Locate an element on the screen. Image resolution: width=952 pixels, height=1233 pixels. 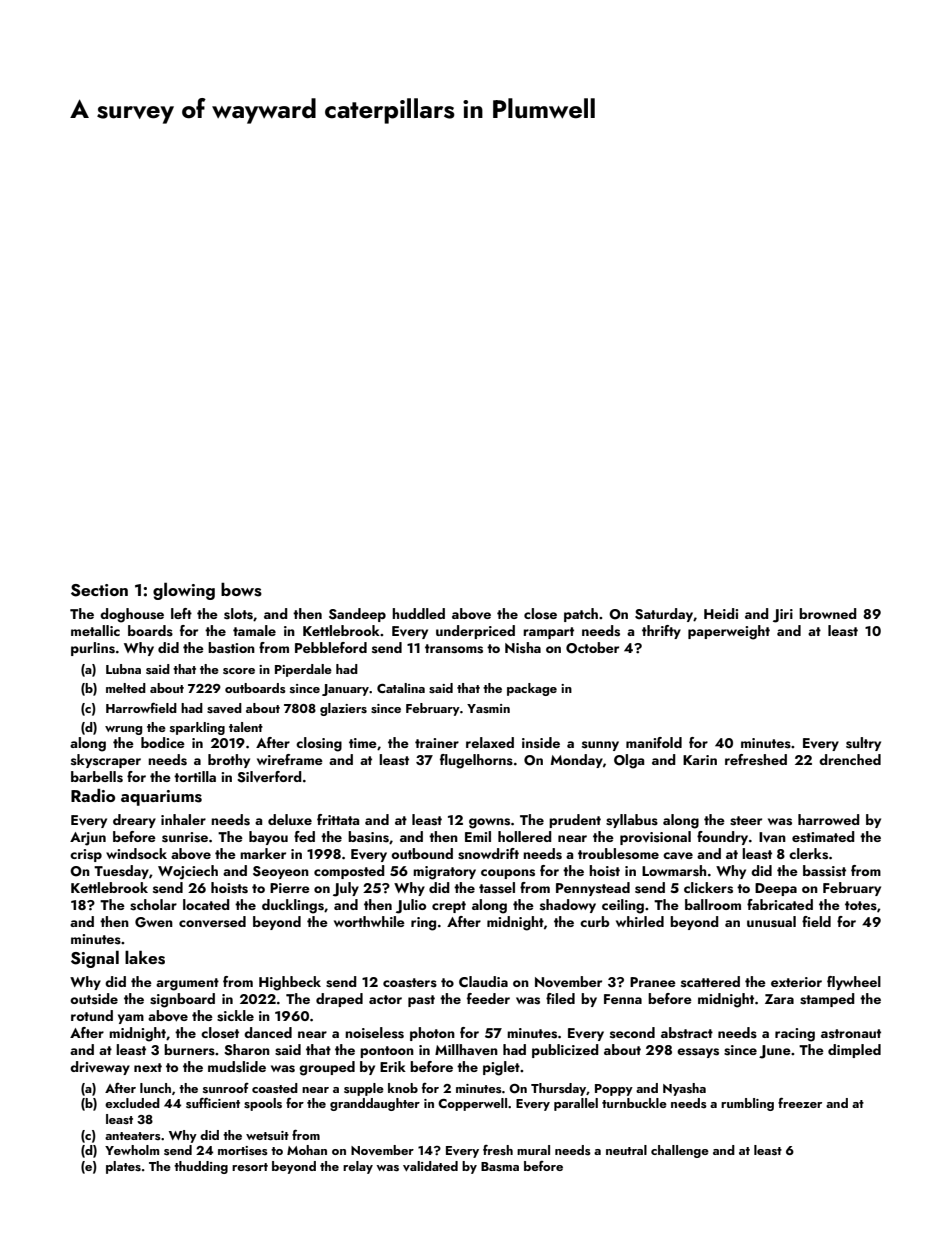
Section is located at coordinates (99, 590).
